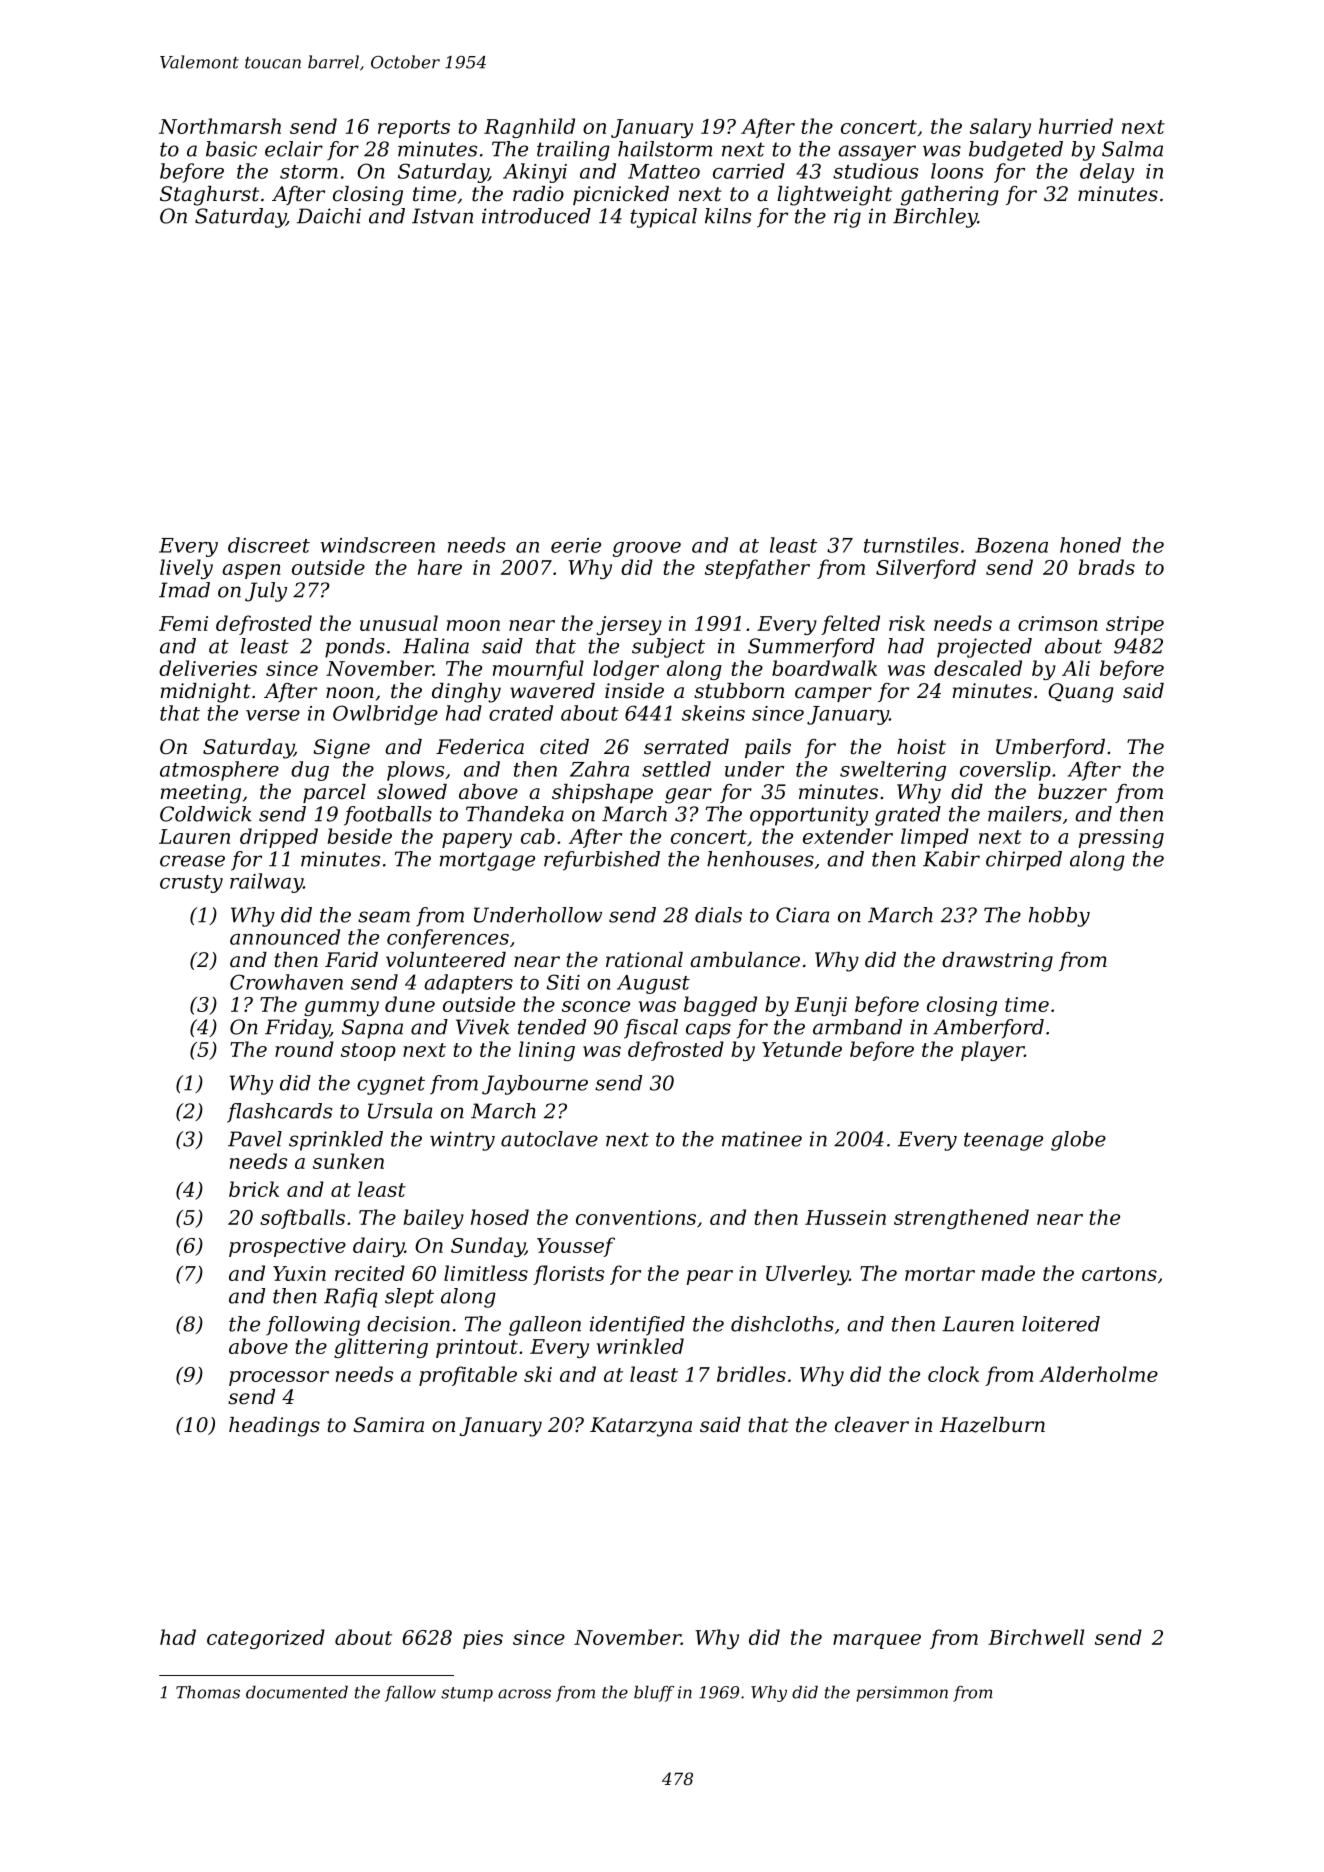  Describe the element at coordinates (536, 216) in the document. I see `introduced` at that location.
